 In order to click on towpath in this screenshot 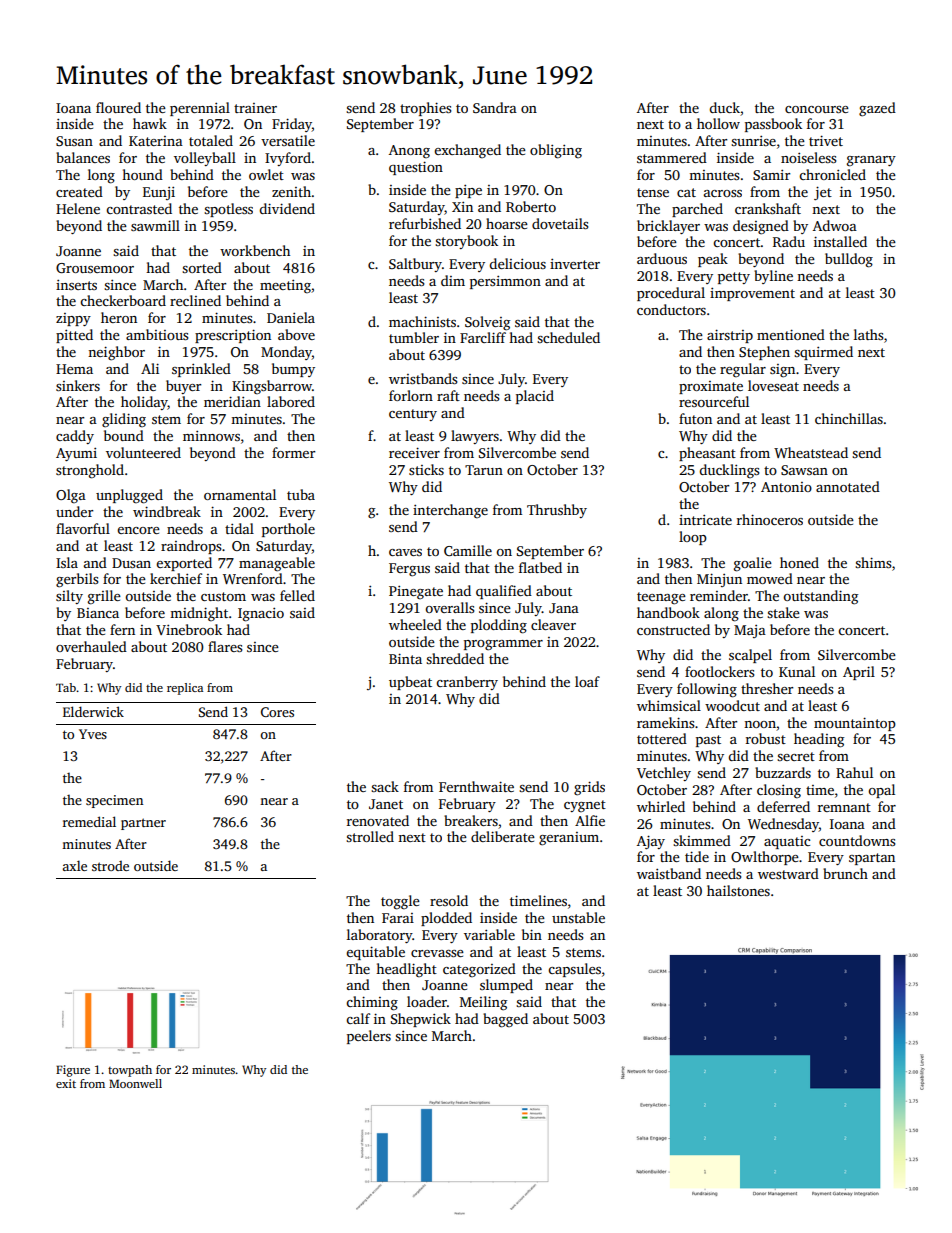, I will do `click(130, 1071)`.
